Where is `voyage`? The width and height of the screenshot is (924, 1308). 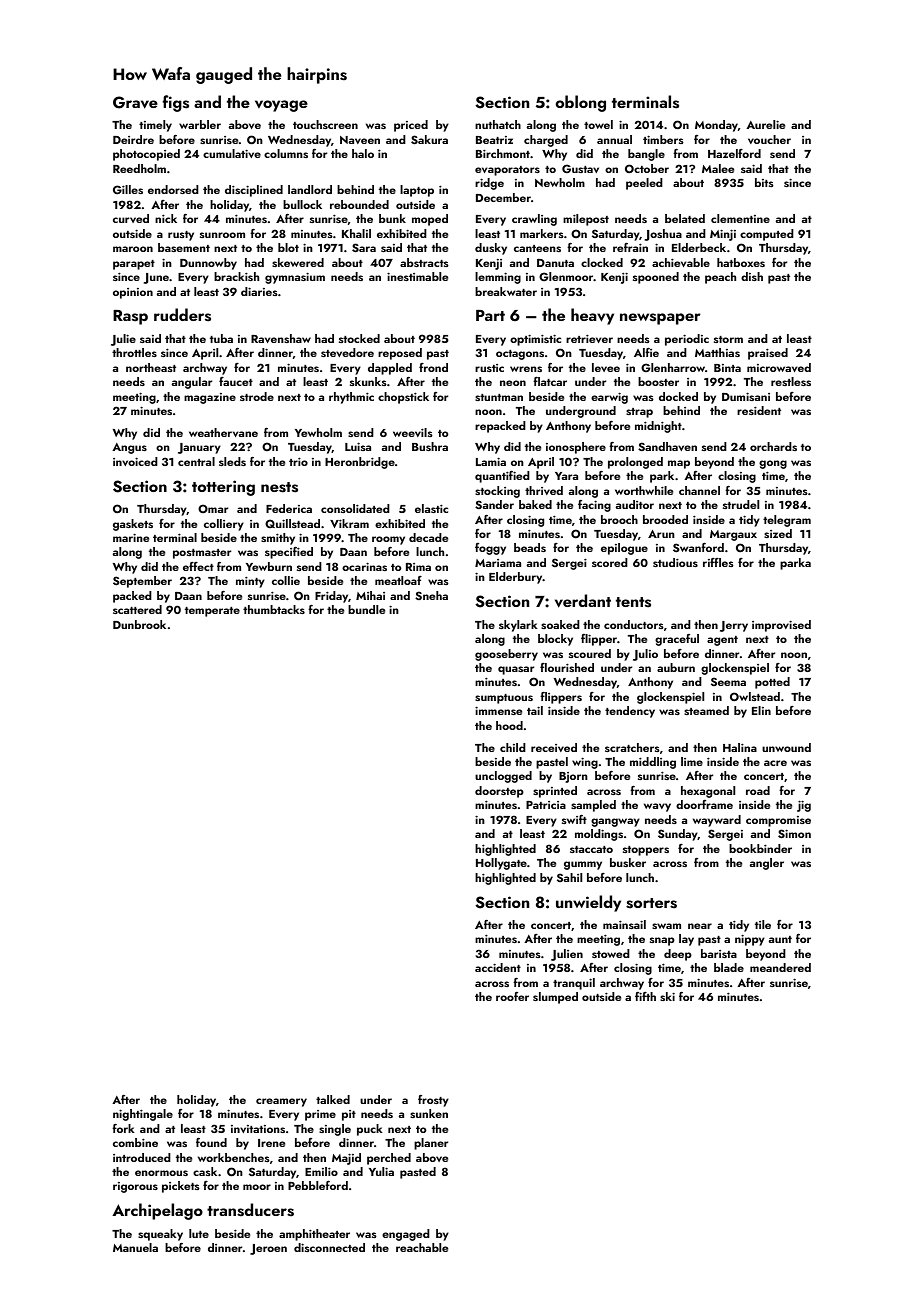
voyage is located at coordinates (281, 106).
